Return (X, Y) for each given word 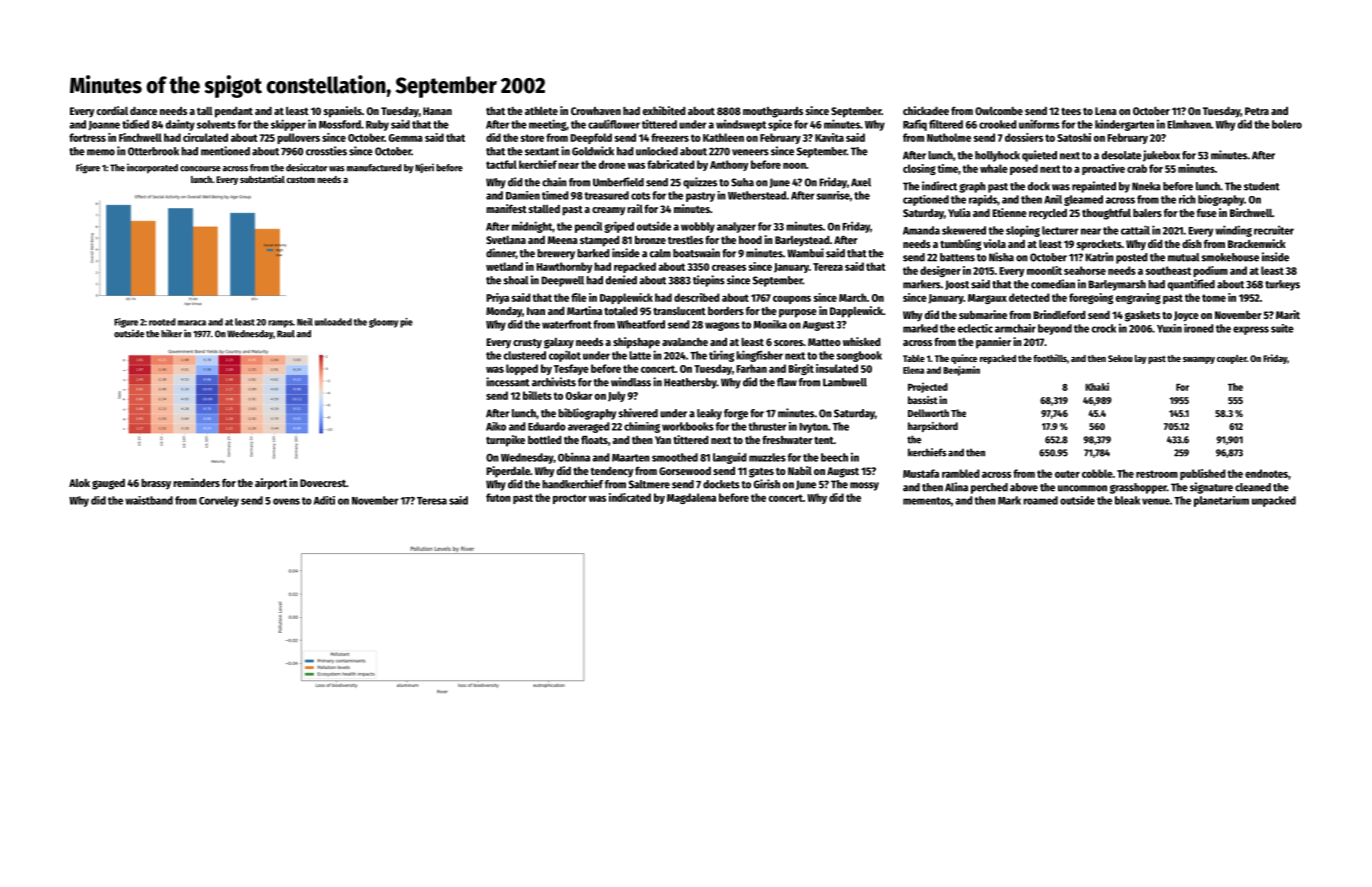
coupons (792, 300)
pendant (234, 112)
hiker (171, 333)
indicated (630, 497)
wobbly (698, 227)
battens (957, 257)
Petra (1257, 111)
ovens (286, 501)
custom (300, 179)
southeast (1168, 270)
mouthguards (773, 112)
